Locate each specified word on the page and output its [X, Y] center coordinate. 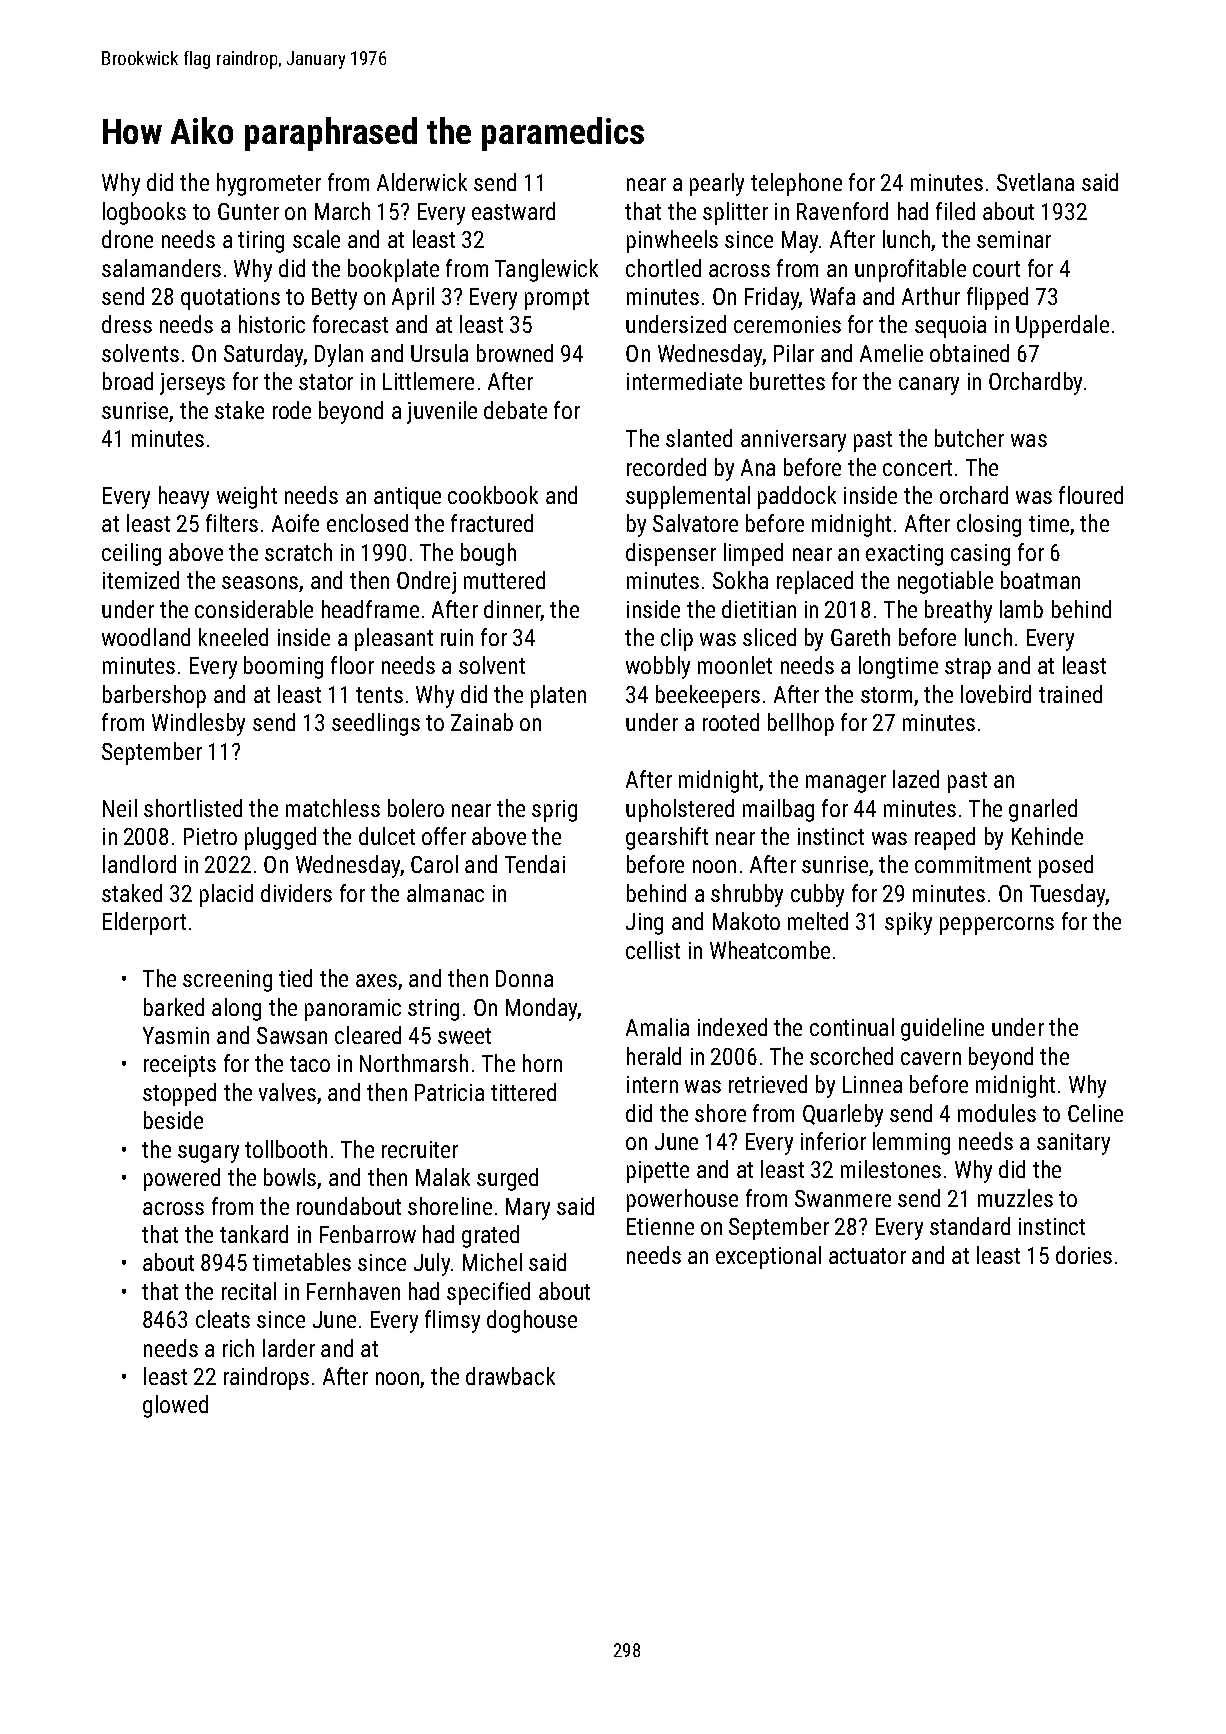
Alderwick [422, 182]
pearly [717, 184]
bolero [416, 808]
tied [295, 978]
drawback [510, 1376]
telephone [796, 184]
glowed [175, 1406]
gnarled [1043, 810]
